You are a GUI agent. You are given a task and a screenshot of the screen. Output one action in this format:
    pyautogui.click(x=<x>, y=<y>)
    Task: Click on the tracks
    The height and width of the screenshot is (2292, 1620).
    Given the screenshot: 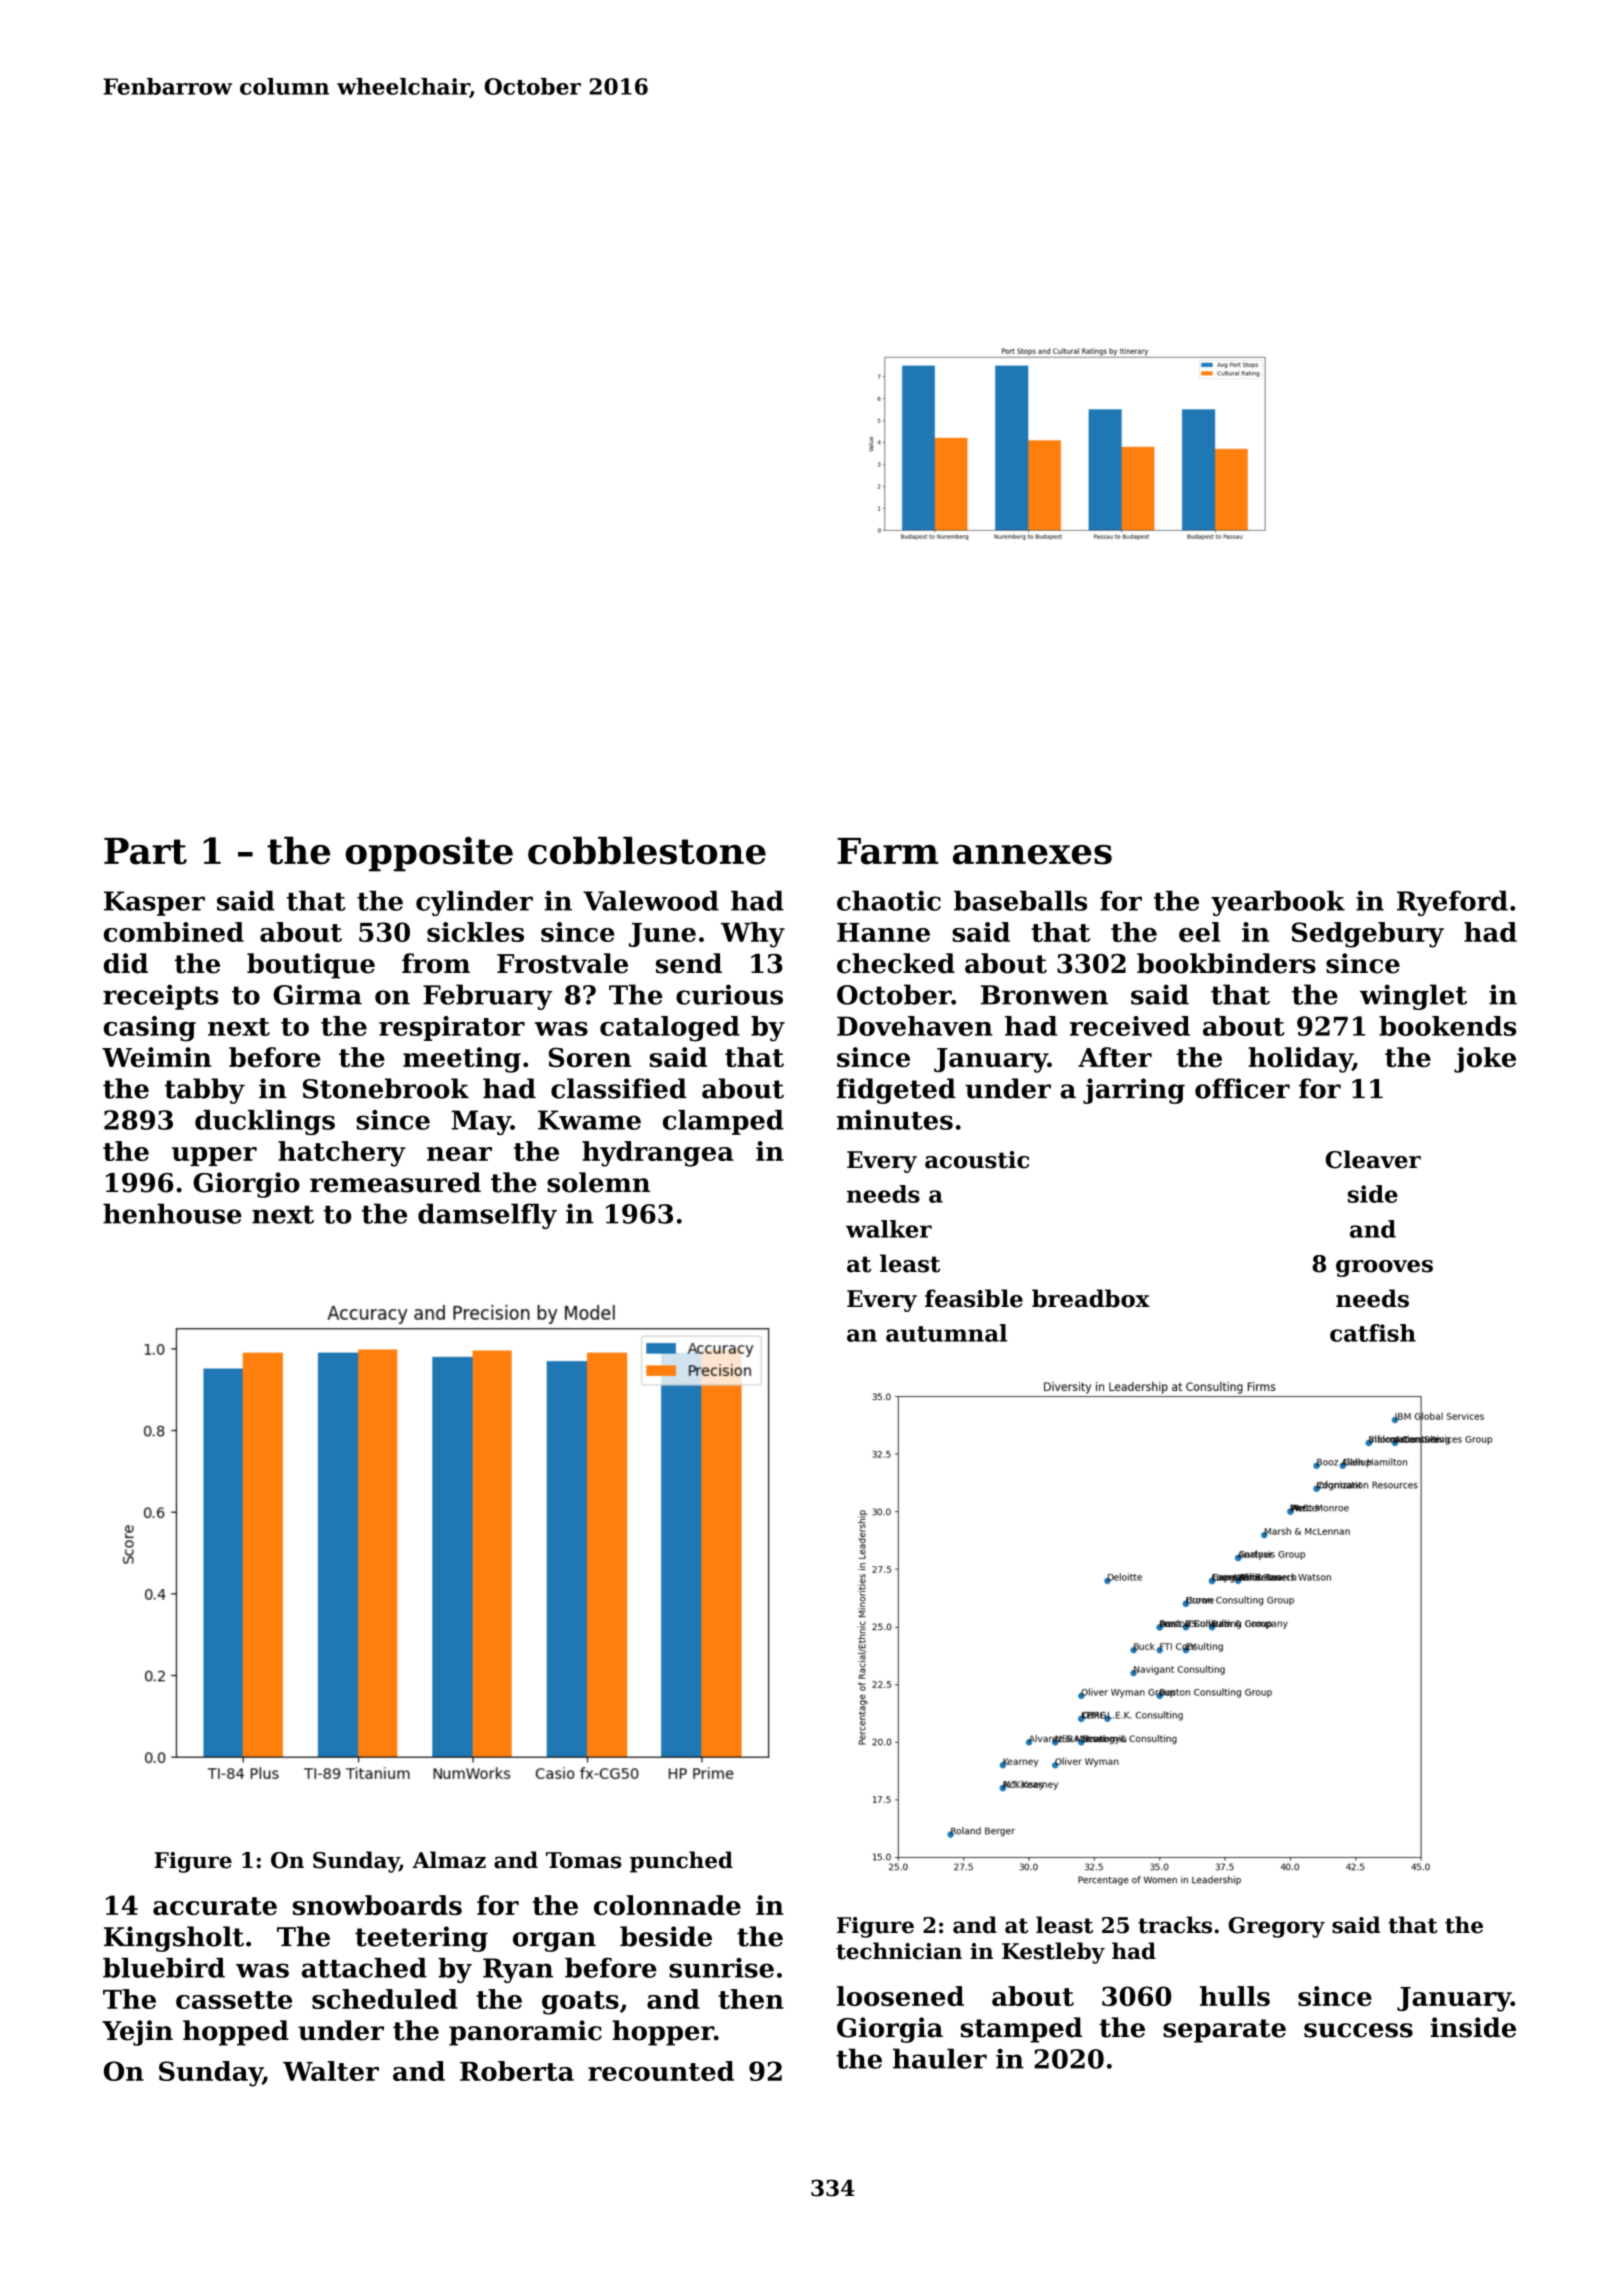 What is the action you would take?
    pyautogui.click(x=1175, y=1925)
